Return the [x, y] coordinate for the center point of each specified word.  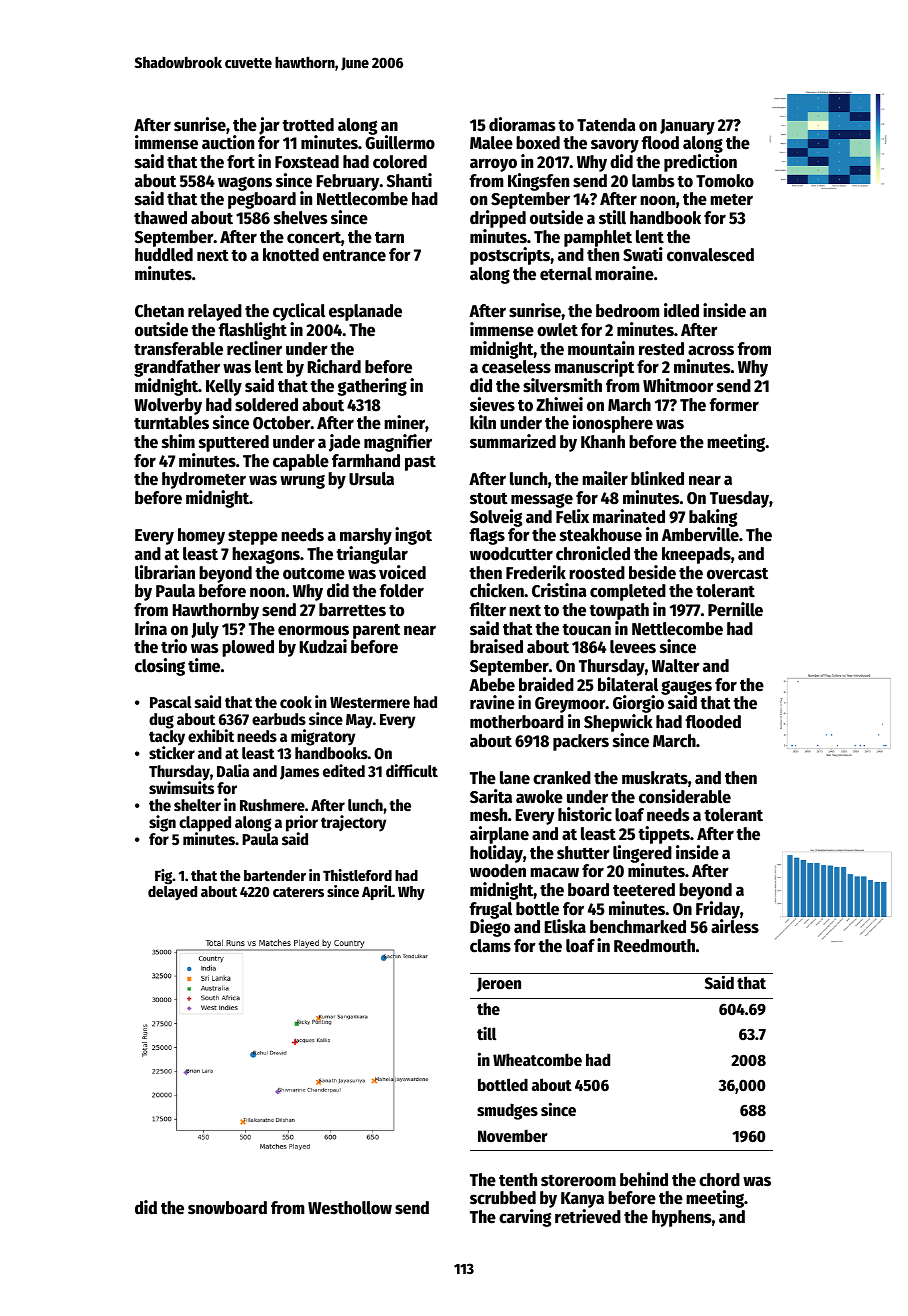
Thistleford [357, 875]
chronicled [593, 553]
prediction [700, 163]
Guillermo [400, 142]
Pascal [171, 702]
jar [269, 126]
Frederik [536, 572]
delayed [172, 893]
